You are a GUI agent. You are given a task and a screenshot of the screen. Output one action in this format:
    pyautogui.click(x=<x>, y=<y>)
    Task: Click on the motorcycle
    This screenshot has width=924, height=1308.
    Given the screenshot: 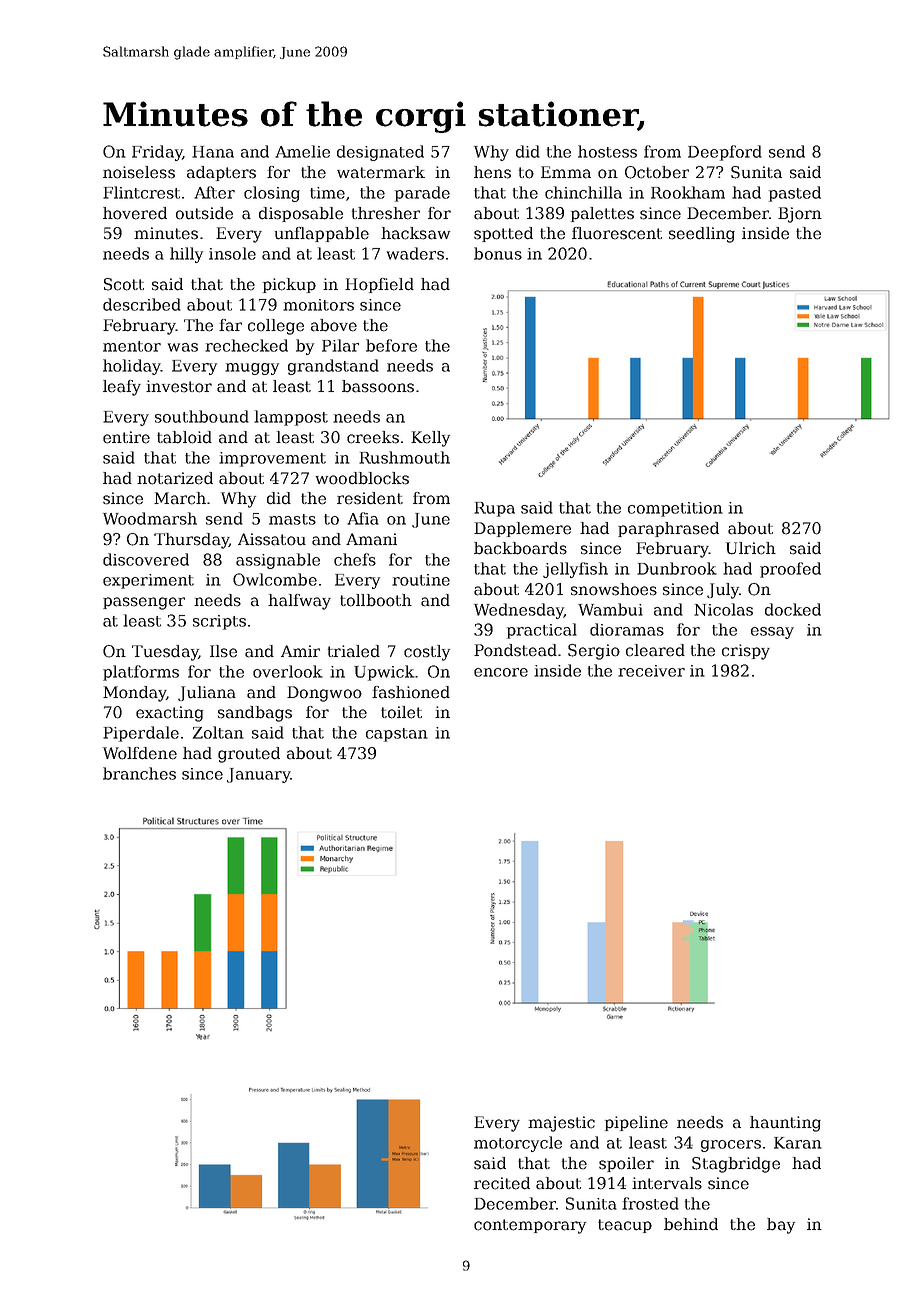 What is the action you would take?
    pyautogui.click(x=518, y=1144)
